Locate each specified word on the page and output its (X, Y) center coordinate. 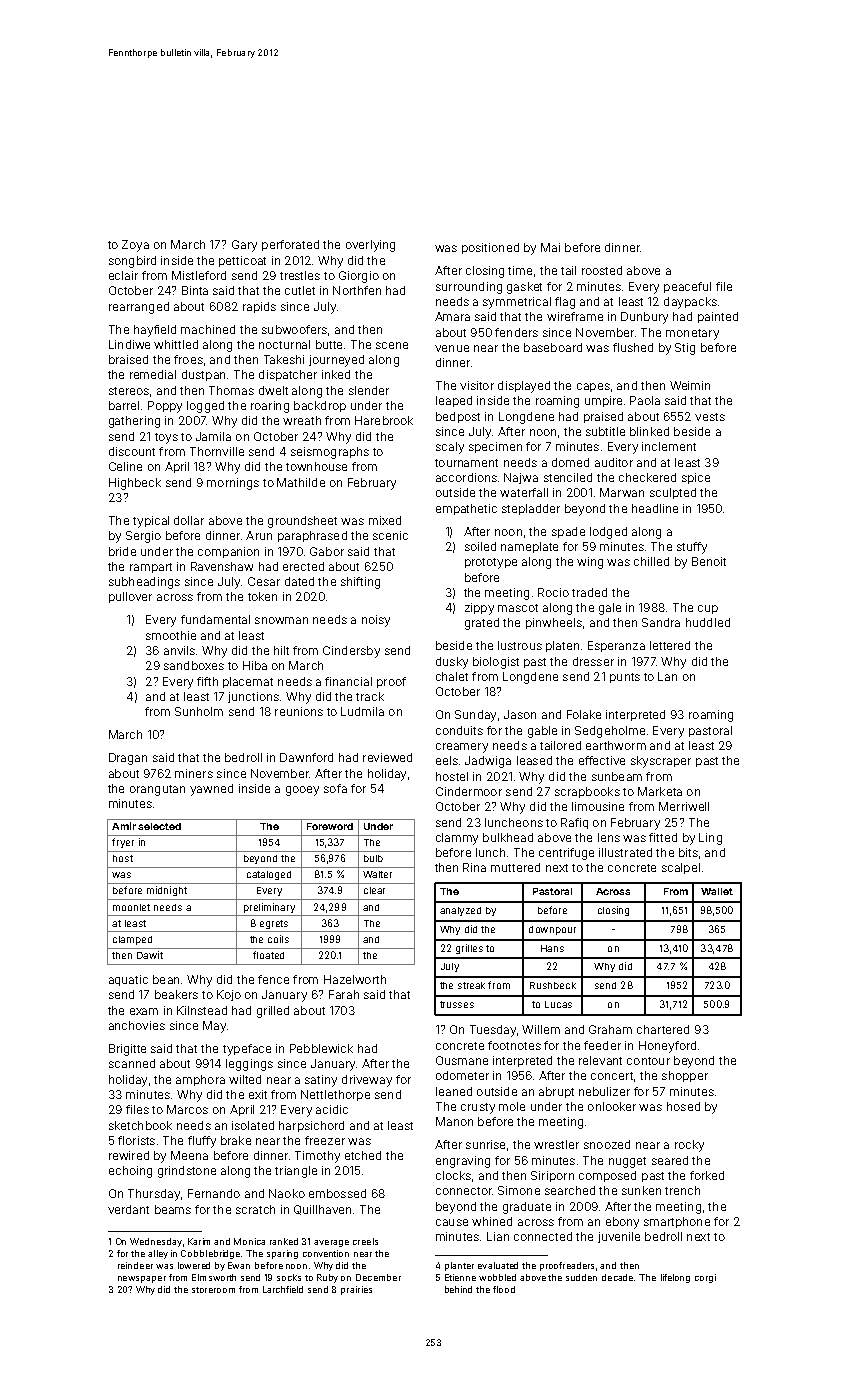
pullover (130, 597)
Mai (550, 247)
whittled (176, 344)
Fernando (214, 1193)
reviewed (387, 757)
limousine (598, 806)
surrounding (469, 288)
